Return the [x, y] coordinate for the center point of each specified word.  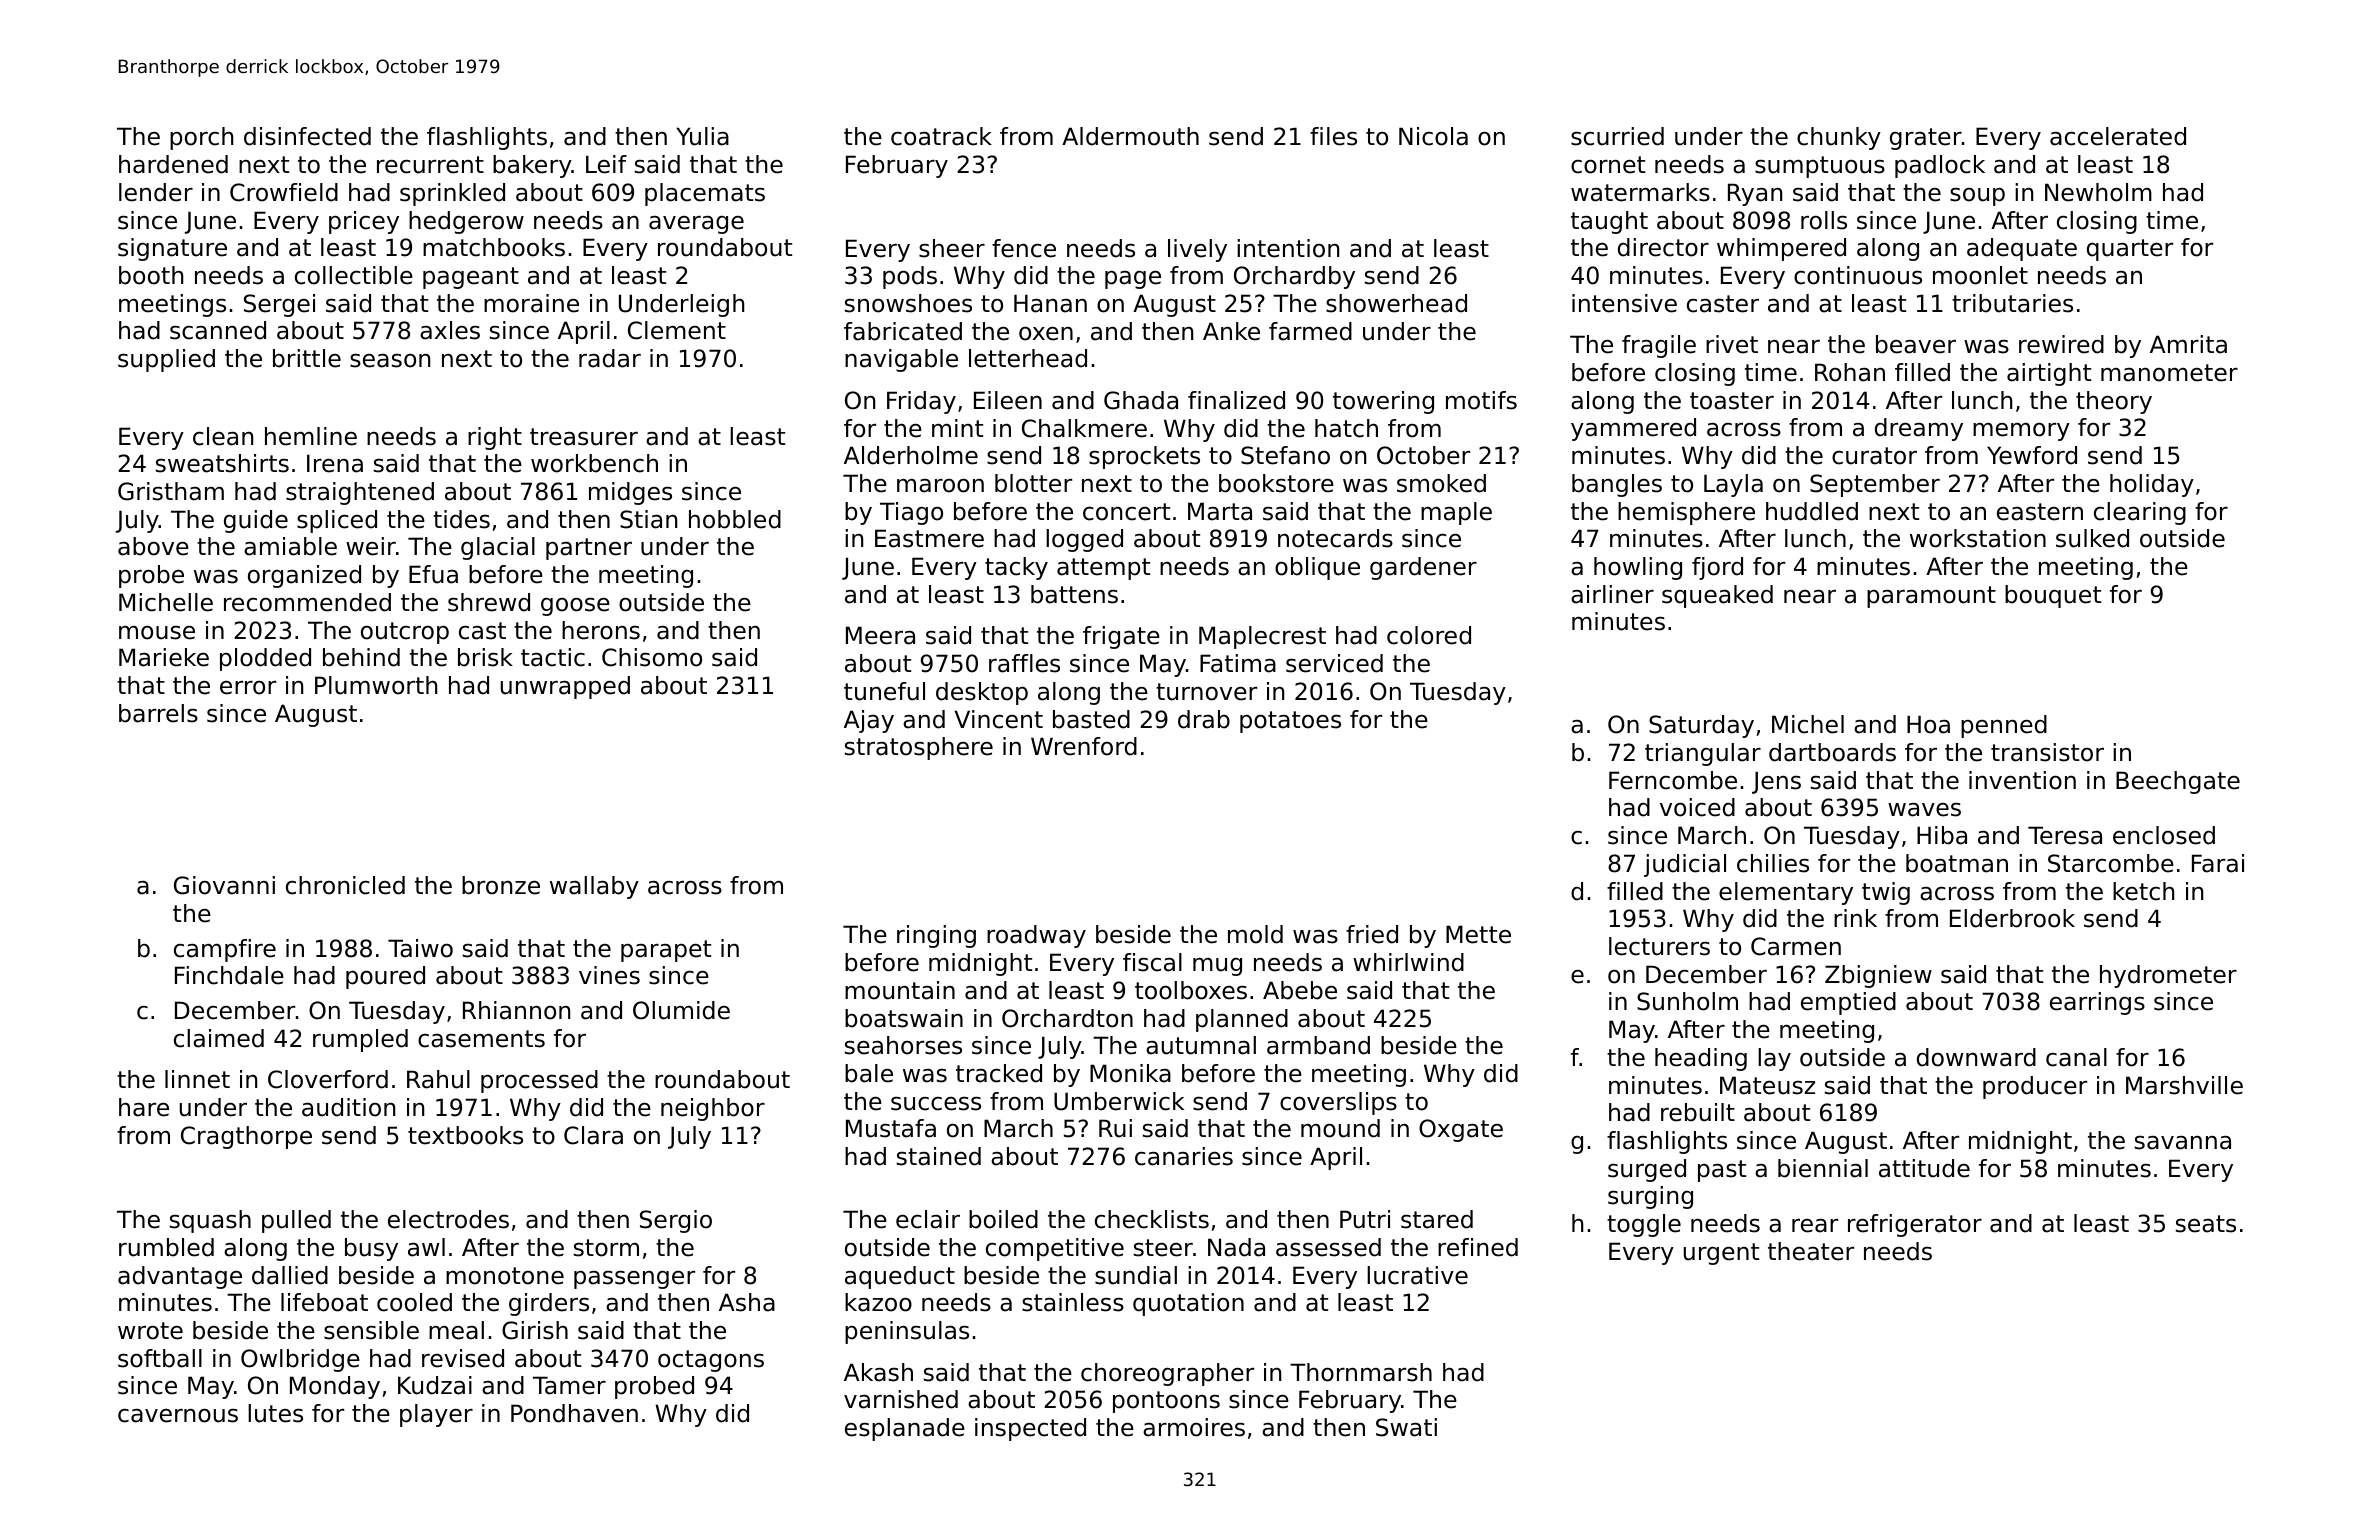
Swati [1406, 1427]
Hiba [1942, 835]
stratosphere [919, 748]
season [390, 361]
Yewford [2032, 455]
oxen [1046, 334]
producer [2035, 1087]
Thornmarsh [1361, 1372]
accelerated [2118, 136]
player [436, 1415]
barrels [158, 713]
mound [1340, 1128]
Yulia [702, 136]
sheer [952, 248]
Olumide [681, 1010]
